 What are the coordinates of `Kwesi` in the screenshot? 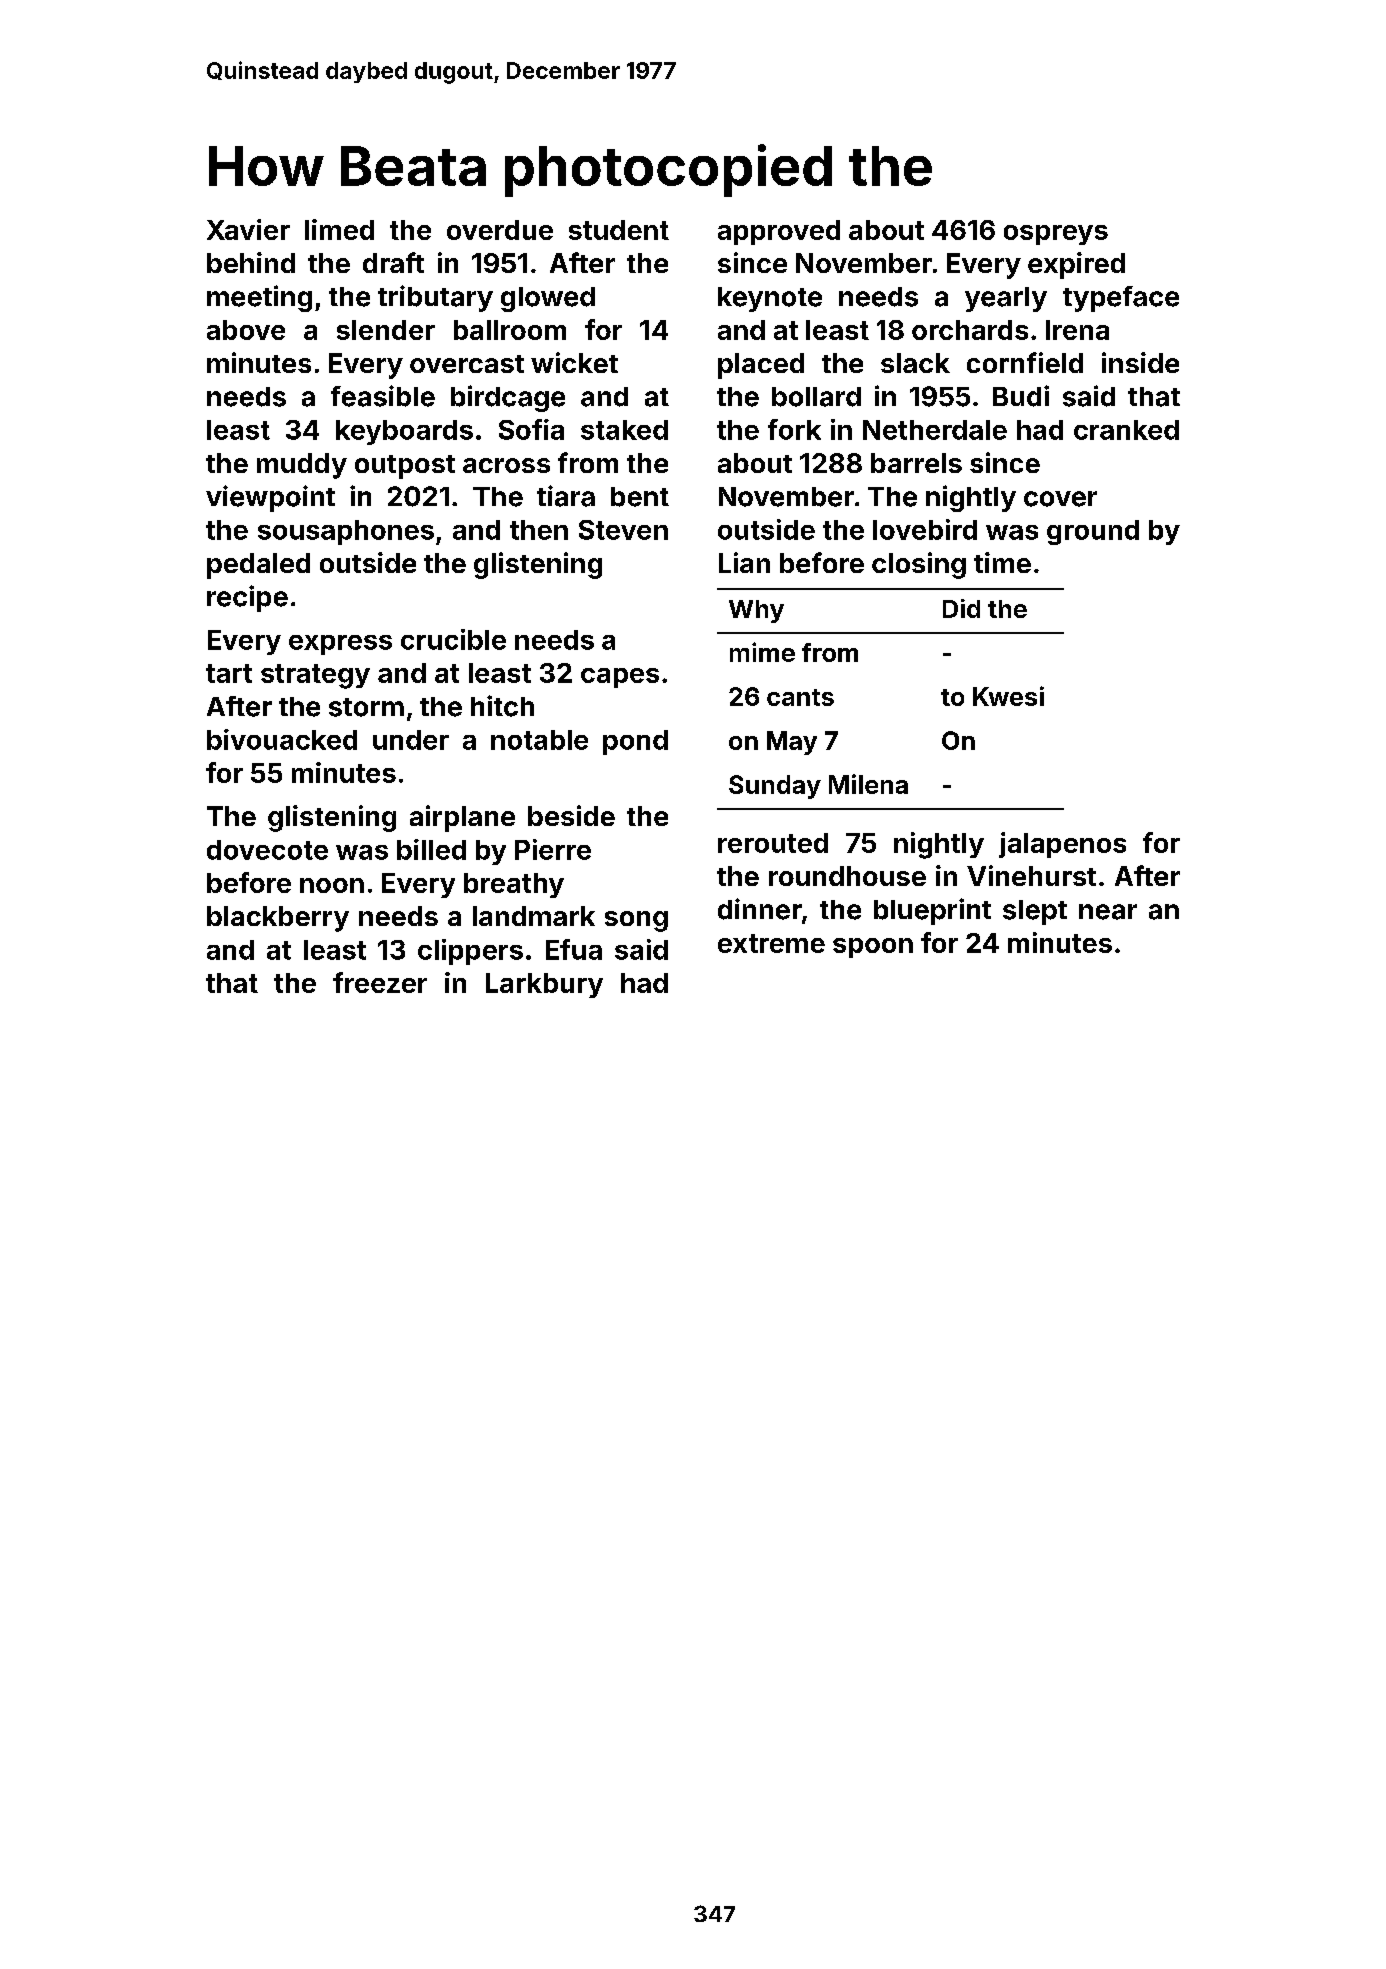 It's located at (1008, 696).
